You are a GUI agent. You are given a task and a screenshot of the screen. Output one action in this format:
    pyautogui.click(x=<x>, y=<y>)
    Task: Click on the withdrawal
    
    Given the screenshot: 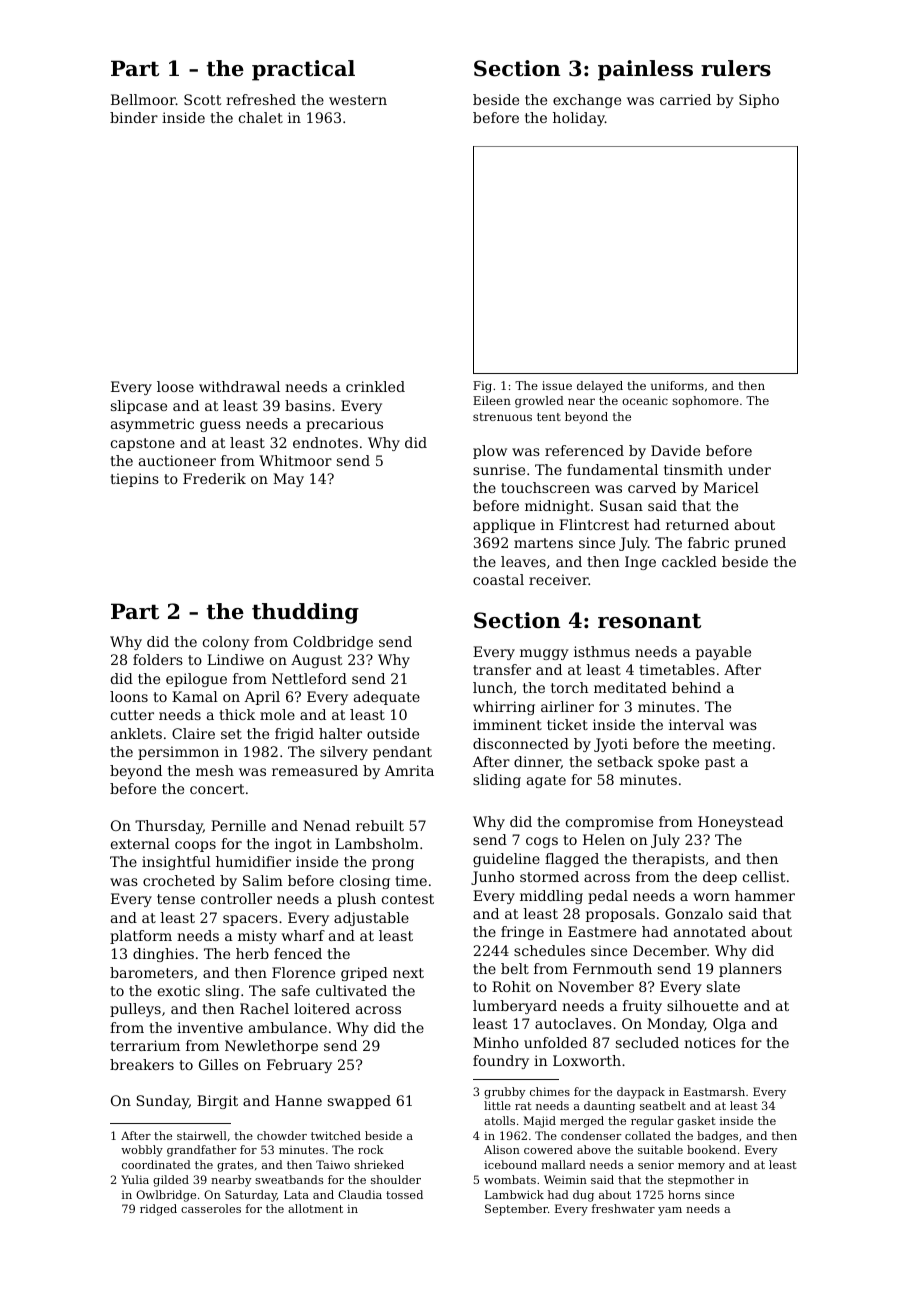 What is the action you would take?
    pyautogui.click(x=239, y=386)
